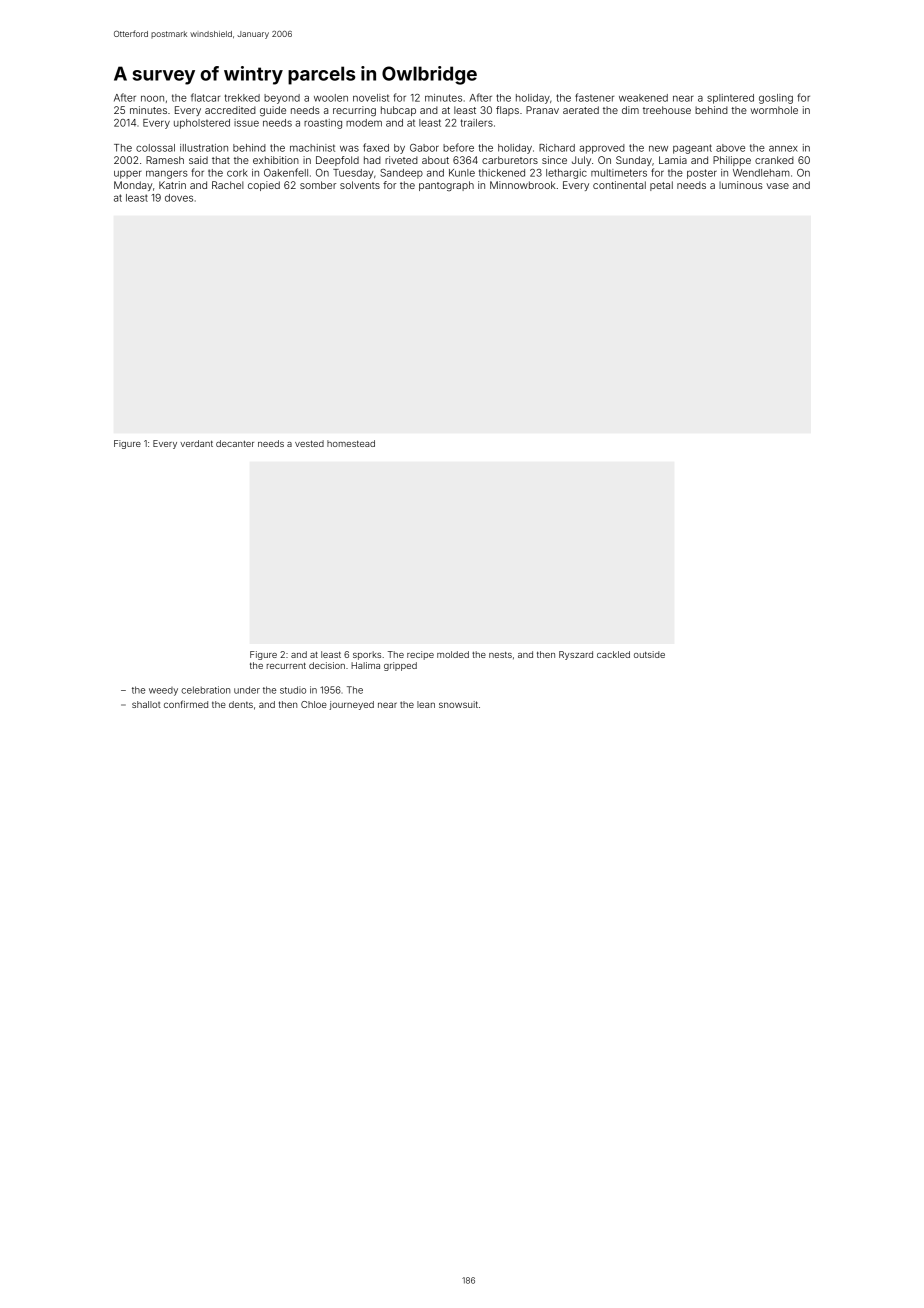 The image size is (924, 1308). What do you see at coordinates (196, 443) in the screenshot?
I see `verdant` at bounding box center [196, 443].
